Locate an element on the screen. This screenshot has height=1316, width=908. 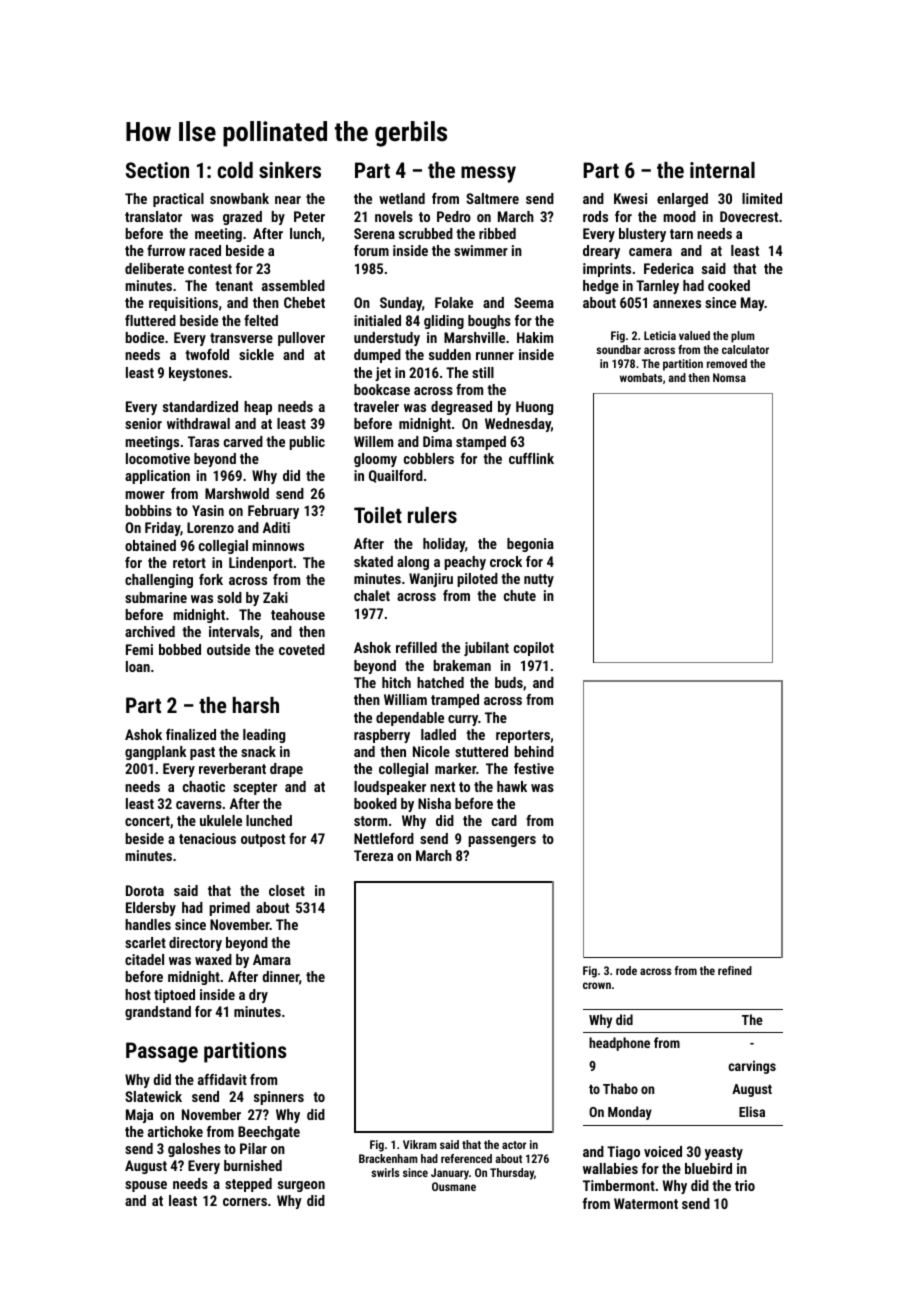
wetland is located at coordinates (402, 198).
